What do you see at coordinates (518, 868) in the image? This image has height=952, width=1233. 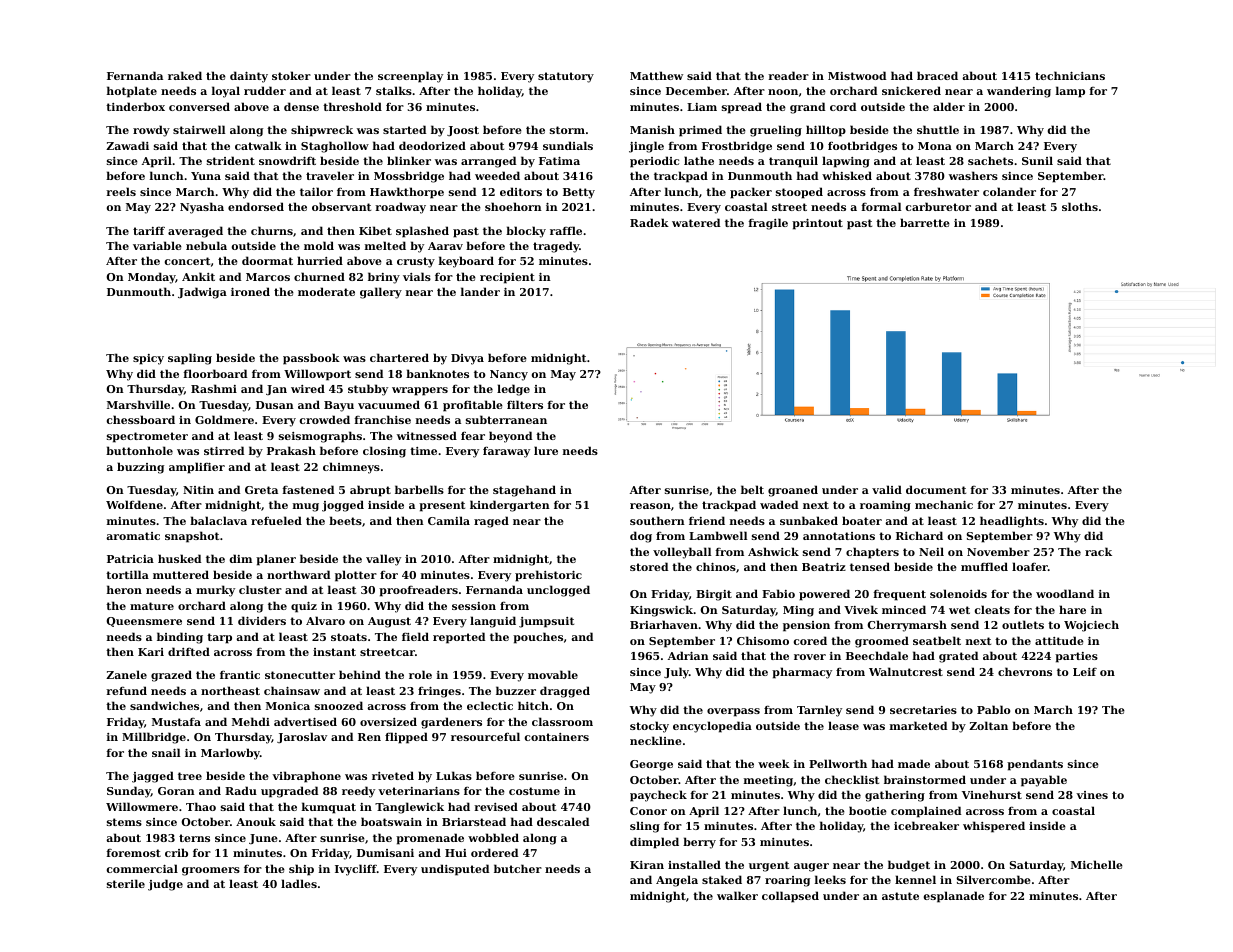 I see `butcher` at bounding box center [518, 868].
